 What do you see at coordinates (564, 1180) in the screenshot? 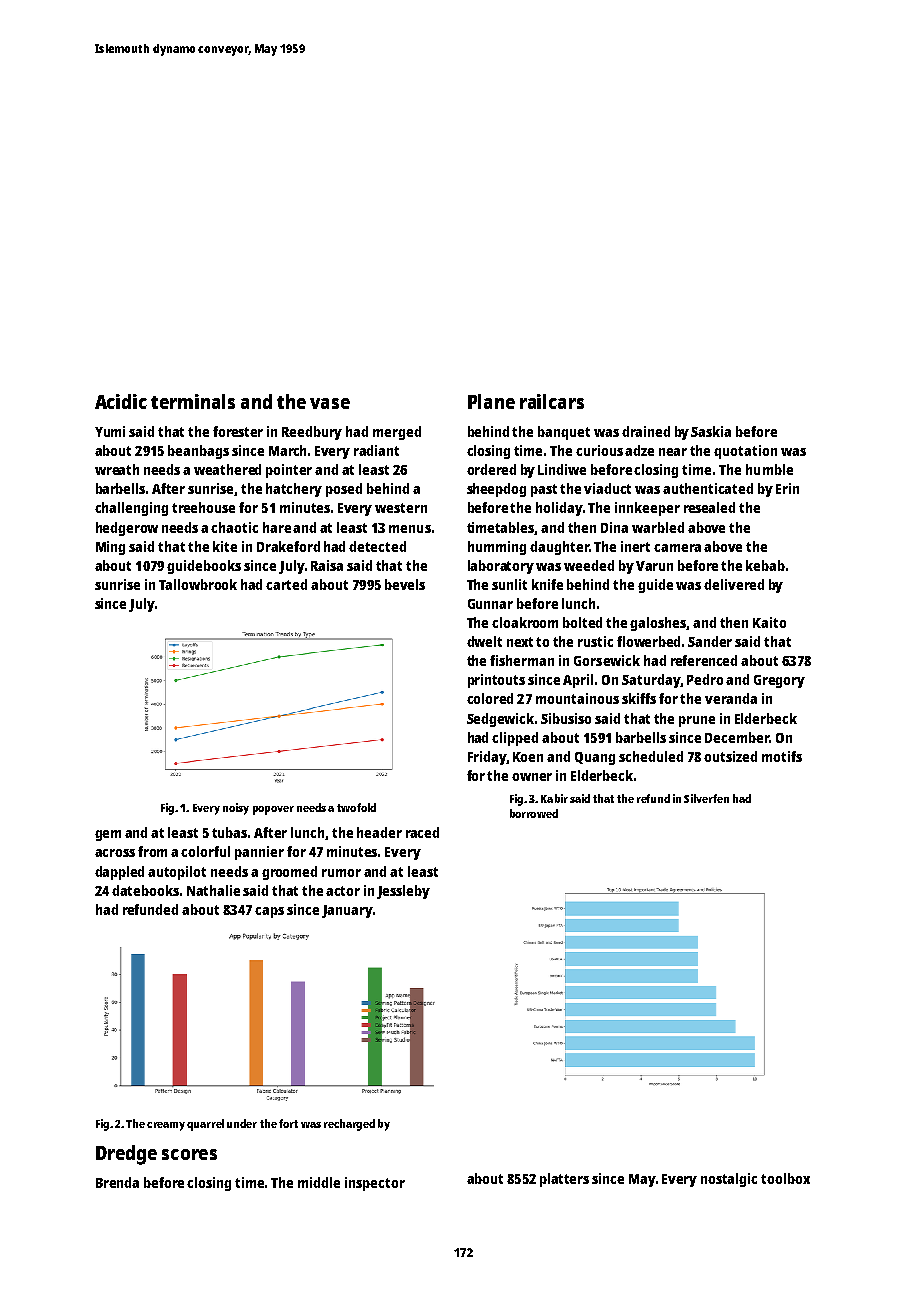
I see `platters` at bounding box center [564, 1180].
